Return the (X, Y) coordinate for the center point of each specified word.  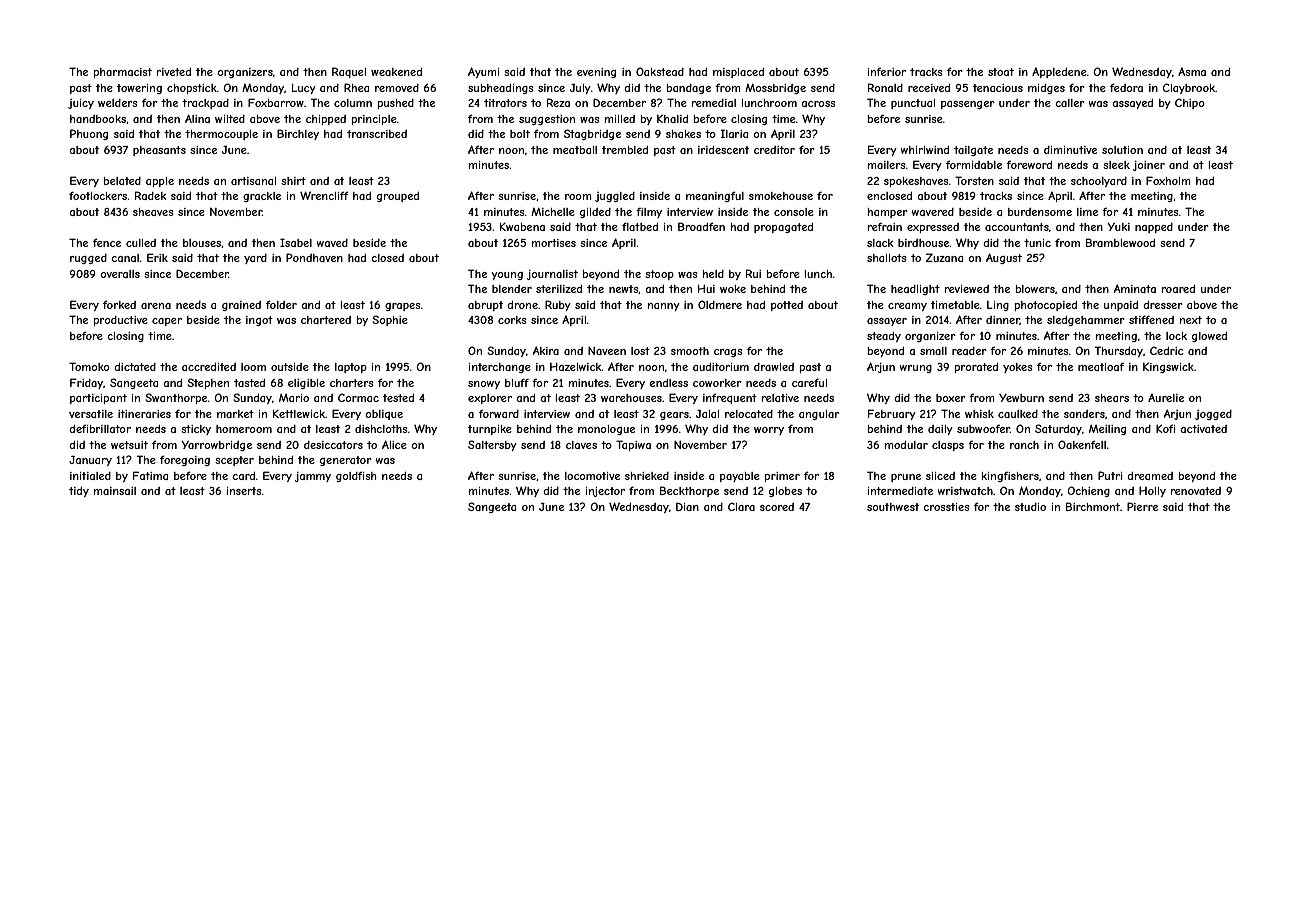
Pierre (1142, 506)
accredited (209, 367)
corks (512, 320)
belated (122, 181)
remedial (714, 103)
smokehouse (781, 196)
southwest (893, 507)
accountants (1017, 227)
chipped (326, 120)
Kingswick (1168, 368)
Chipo (1190, 103)
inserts (244, 491)
